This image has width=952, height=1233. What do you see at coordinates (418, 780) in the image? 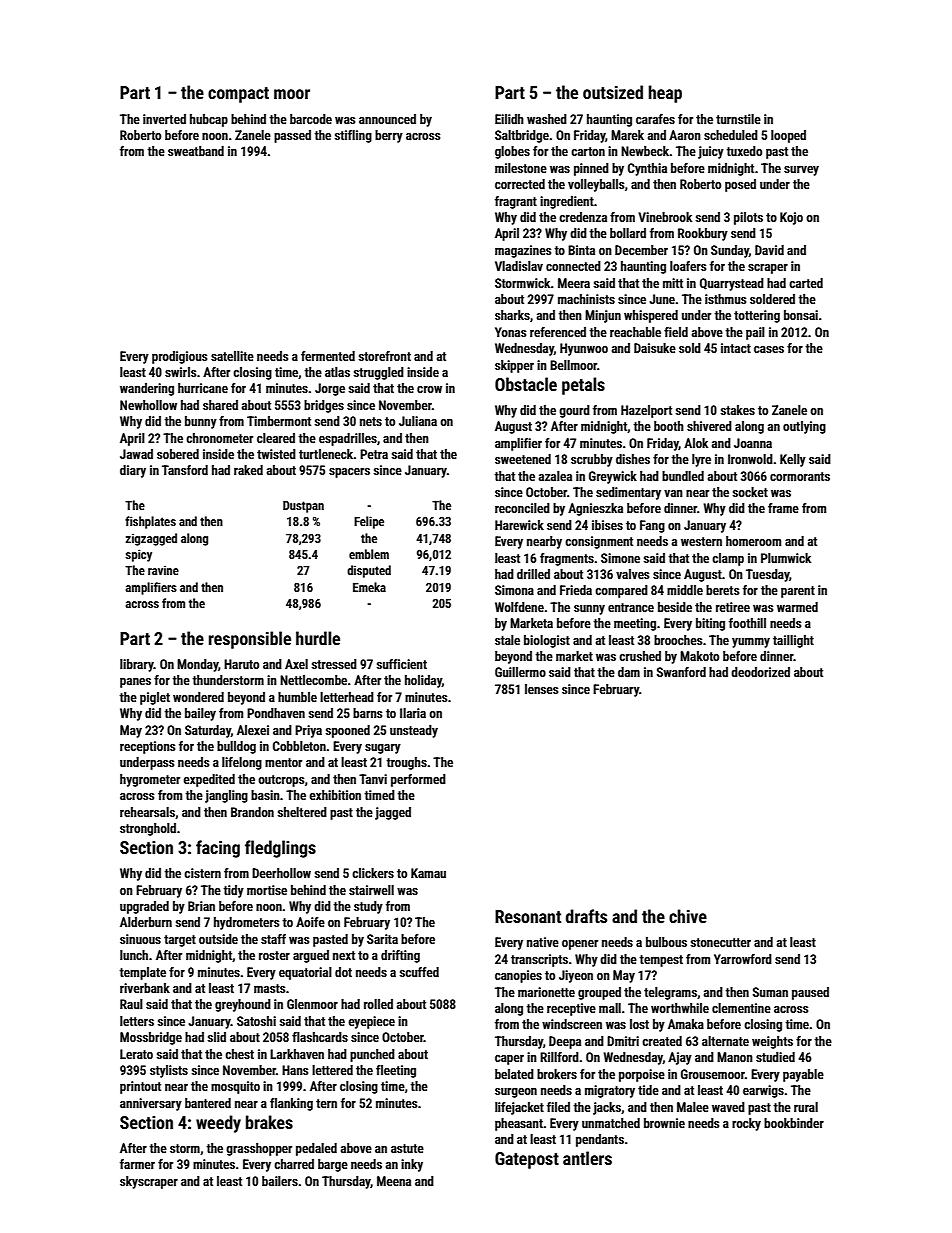
I see `performed` at bounding box center [418, 780].
